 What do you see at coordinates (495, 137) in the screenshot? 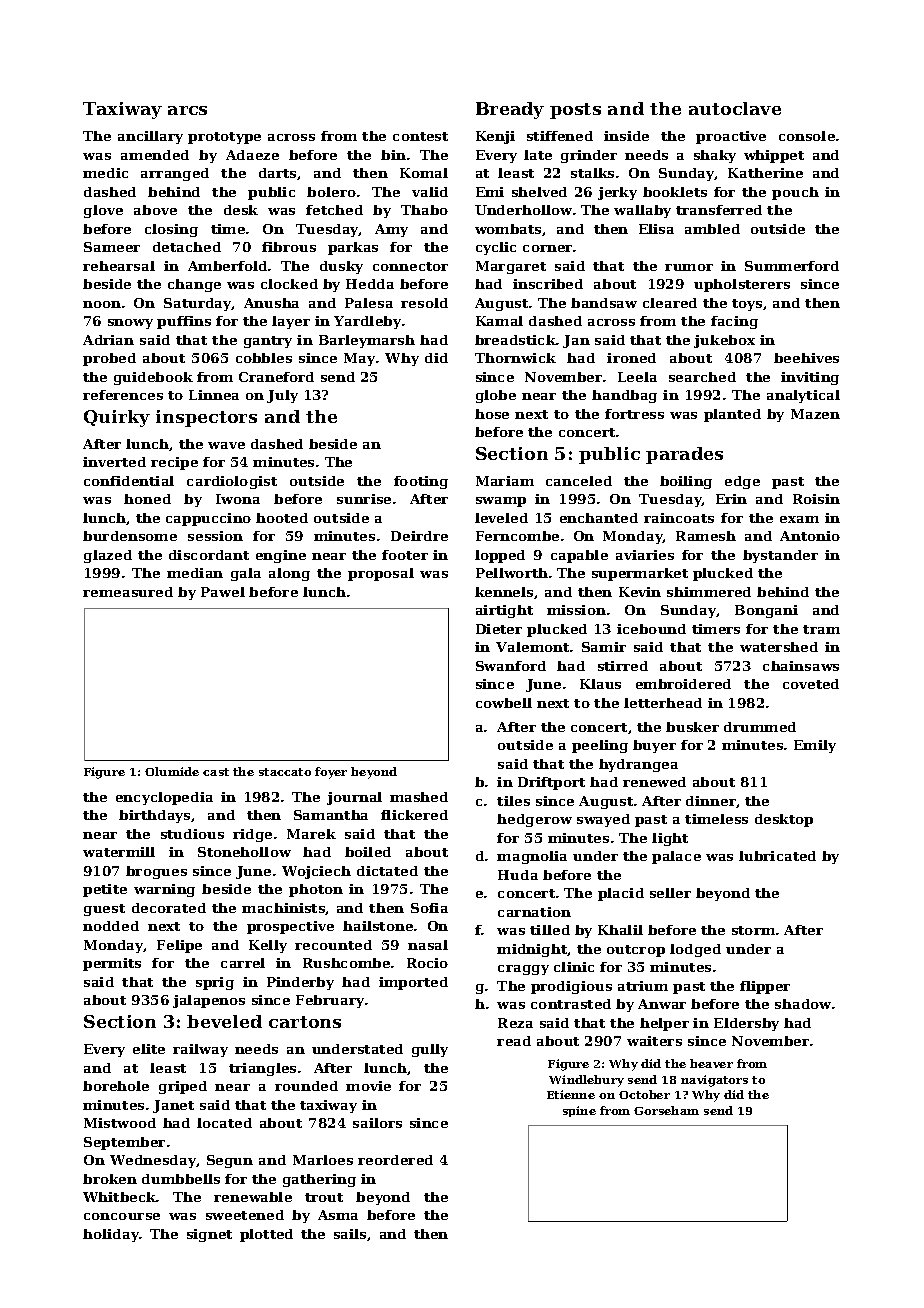
I see `Kenji` at bounding box center [495, 137].
